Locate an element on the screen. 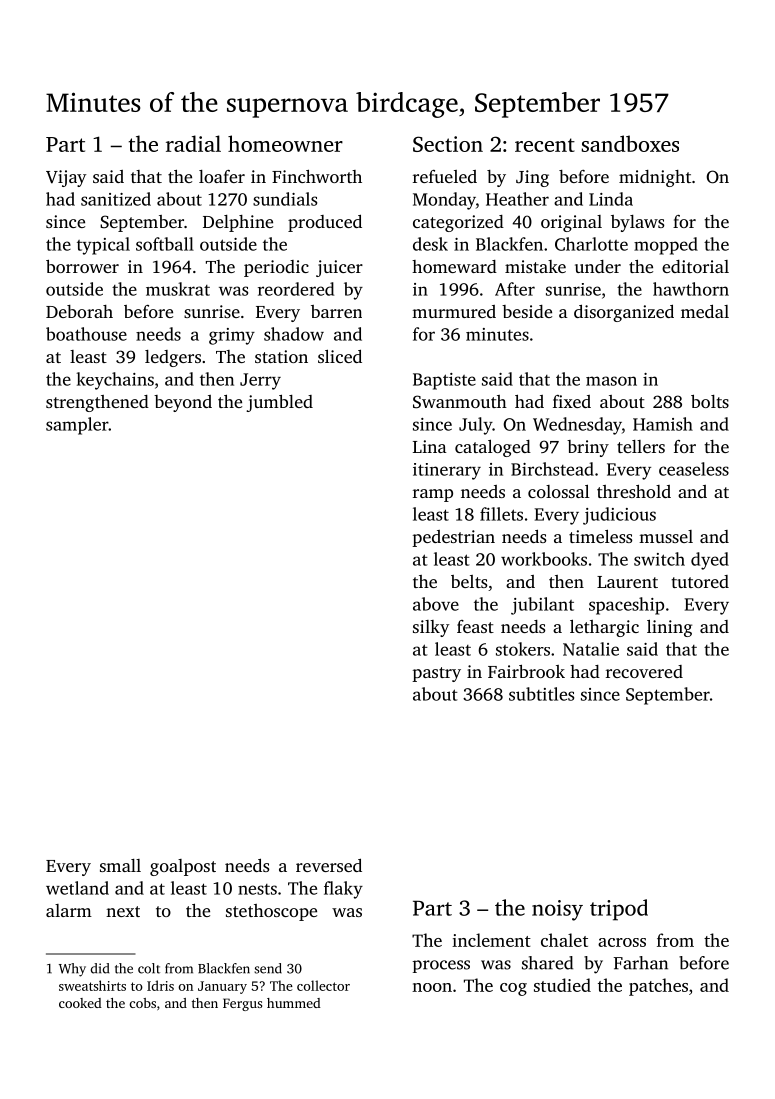 Image resolution: width=775 pixels, height=1099 pixels. silky is located at coordinates (431, 628).
